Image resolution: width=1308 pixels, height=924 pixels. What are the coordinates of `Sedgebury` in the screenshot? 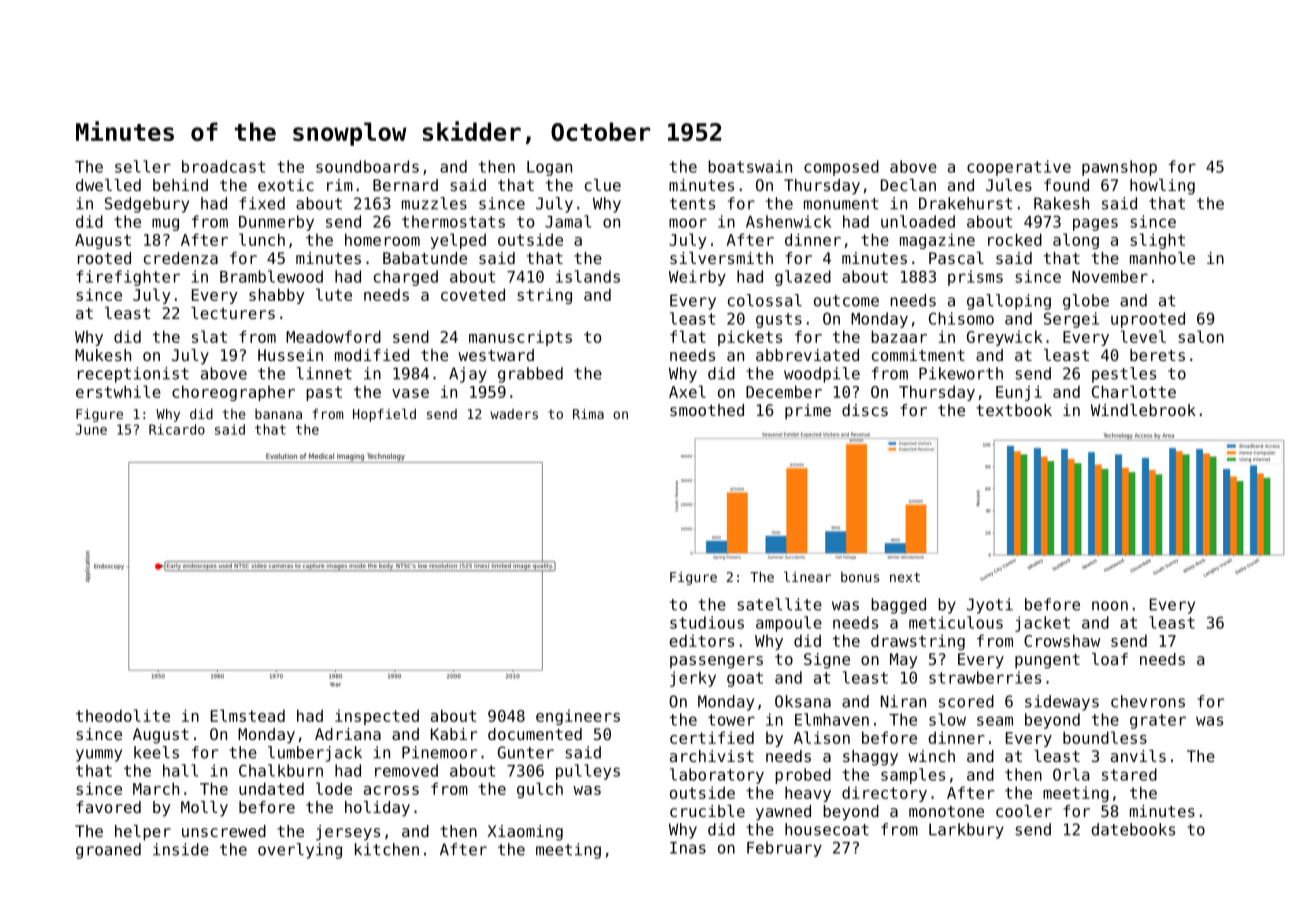 It's located at (147, 205).
